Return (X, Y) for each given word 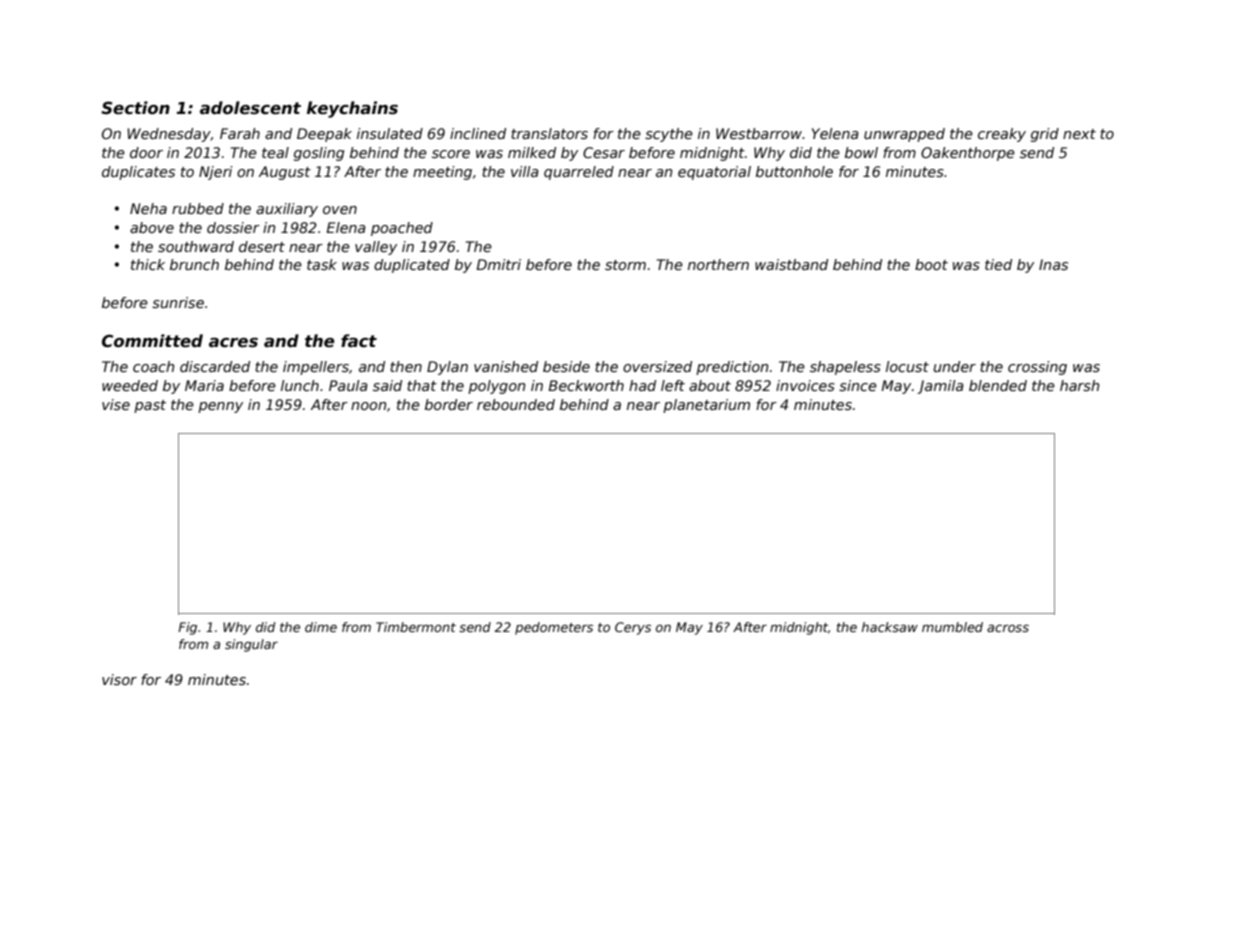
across (1008, 628)
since (858, 385)
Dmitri (498, 264)
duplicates (138, 173)
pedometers (554, 628)
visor (119, 679)
